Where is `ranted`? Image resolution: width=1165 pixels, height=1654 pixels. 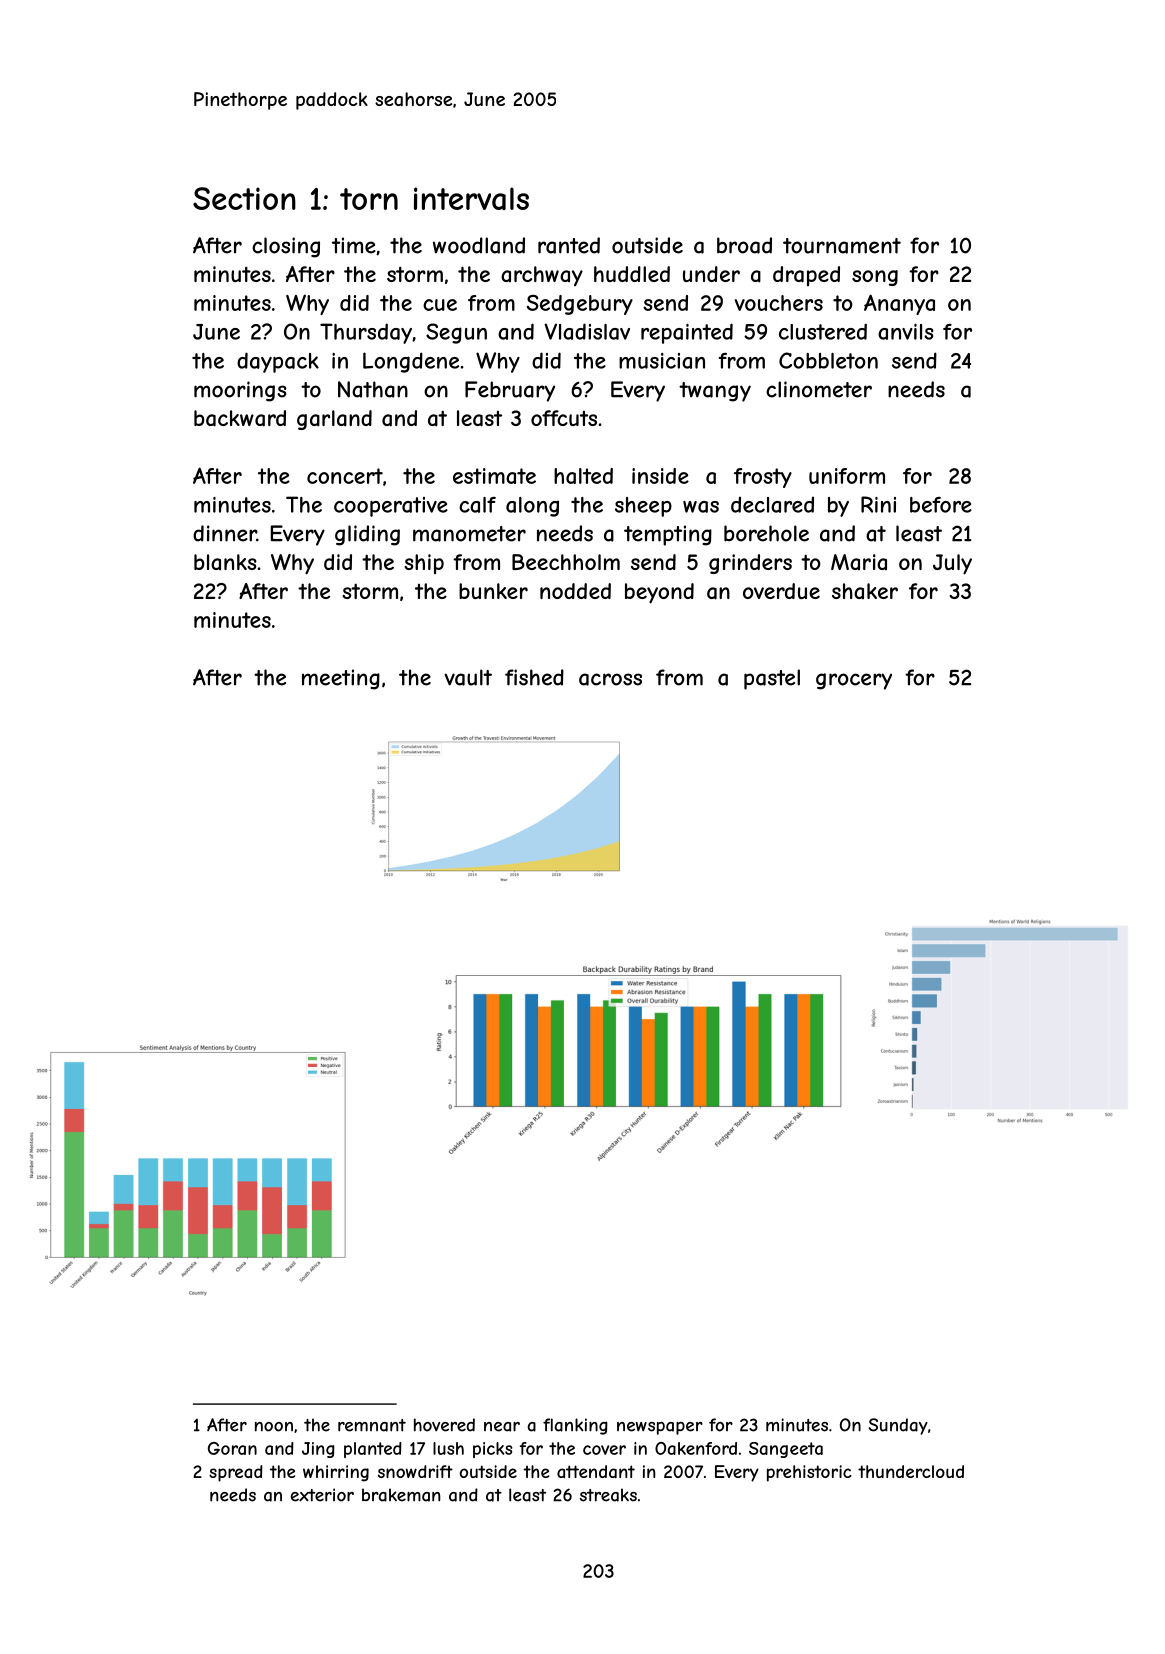
ranted is located at coordinates (569, 245).
